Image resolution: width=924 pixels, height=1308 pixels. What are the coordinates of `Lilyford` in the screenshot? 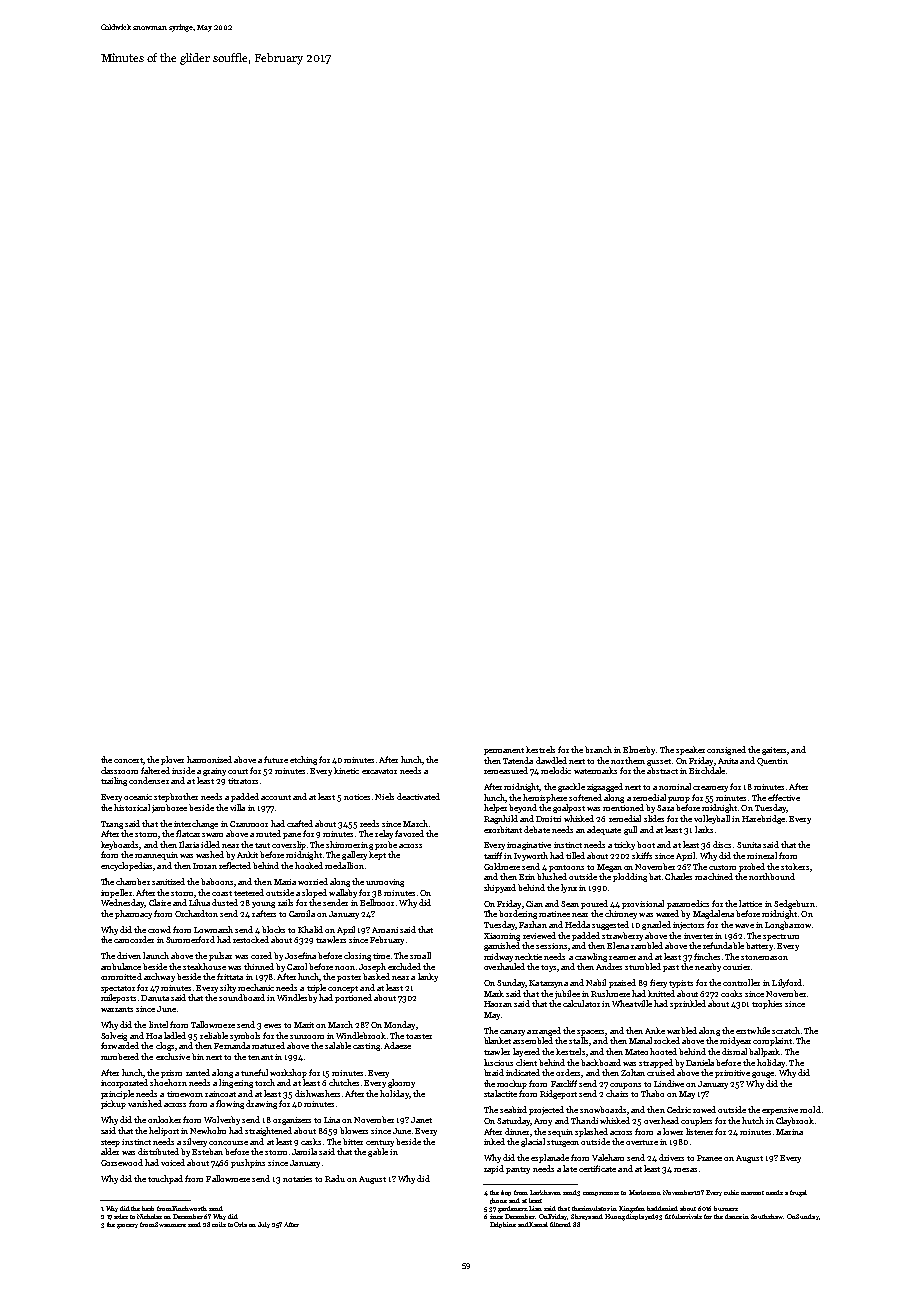 It's located at (787, 983).
